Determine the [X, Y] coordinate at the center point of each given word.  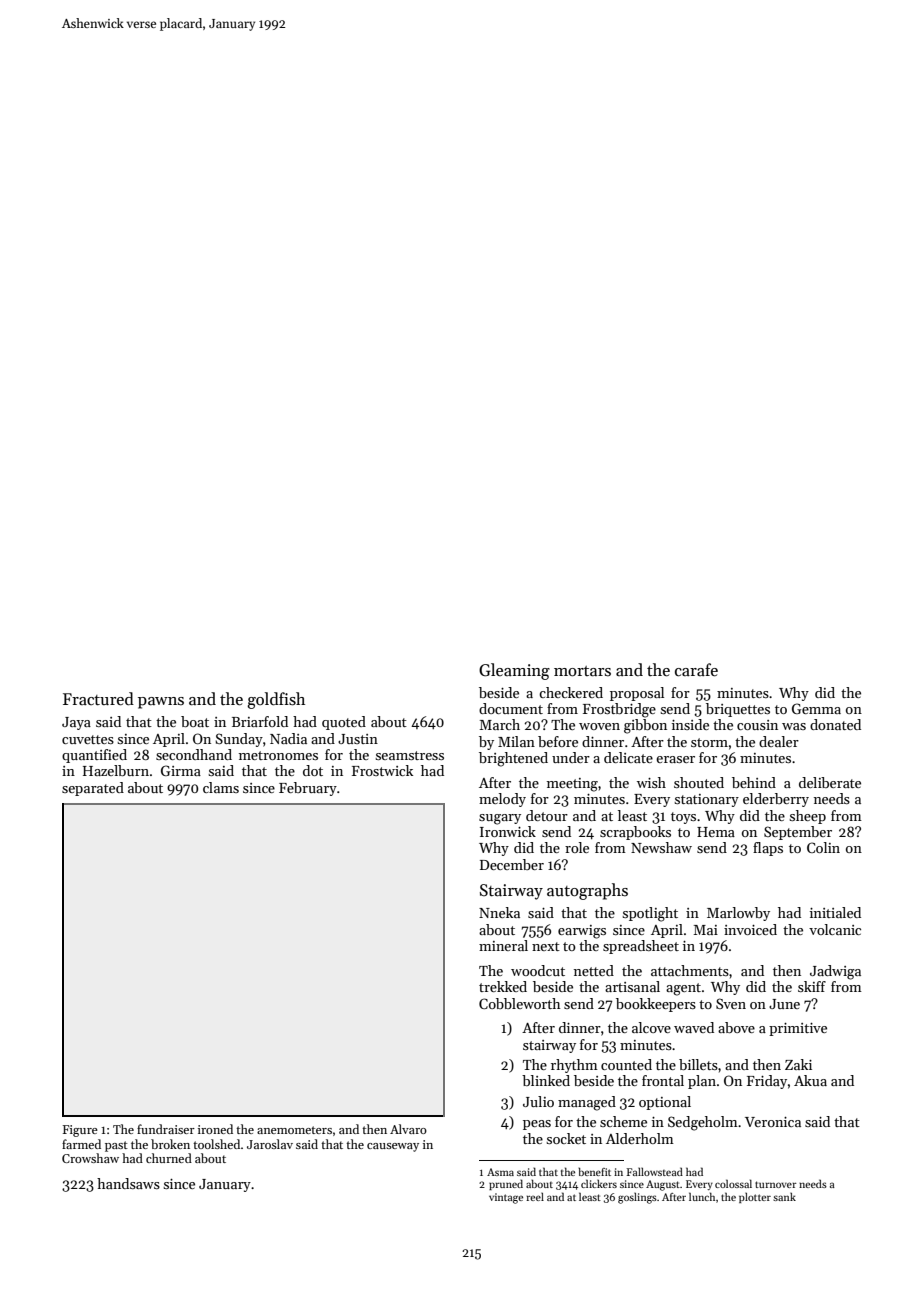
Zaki [798, 1064]
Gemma [816, 708]
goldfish [276, 700]
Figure [80, 1131]
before [558, 741]
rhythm [574, 1066]
